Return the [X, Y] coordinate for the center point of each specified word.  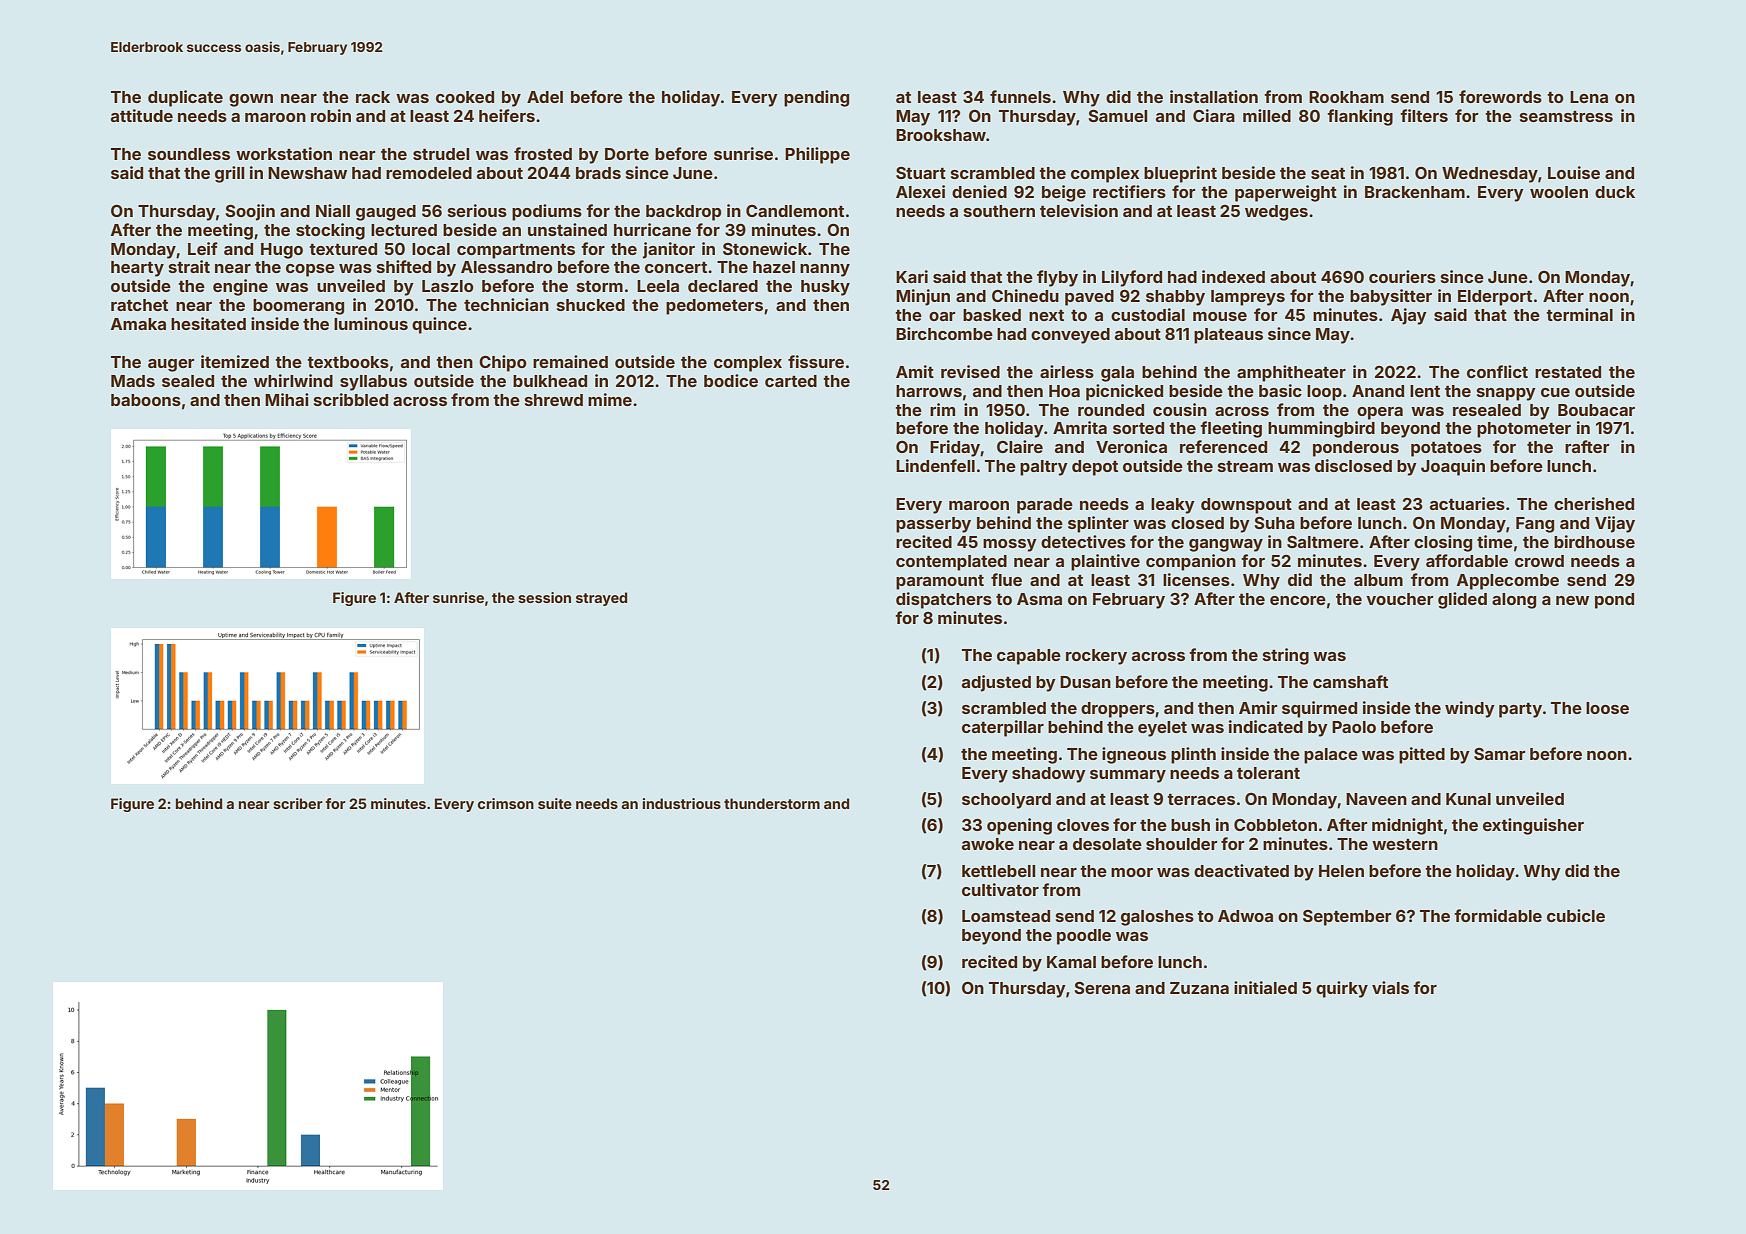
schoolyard [1006, 801]
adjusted [996, 683]
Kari [912, 276]
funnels [1020, 96]
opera [1380, 413]
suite [555, 803]
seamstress [1566, 116]
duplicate [185, 98]
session [544, 597]
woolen [1559, 192]
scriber [298, 803]
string [1286, 656]
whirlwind [293, 380]
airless [1067, 371]
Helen [1341, 871]
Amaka [138, 324]
